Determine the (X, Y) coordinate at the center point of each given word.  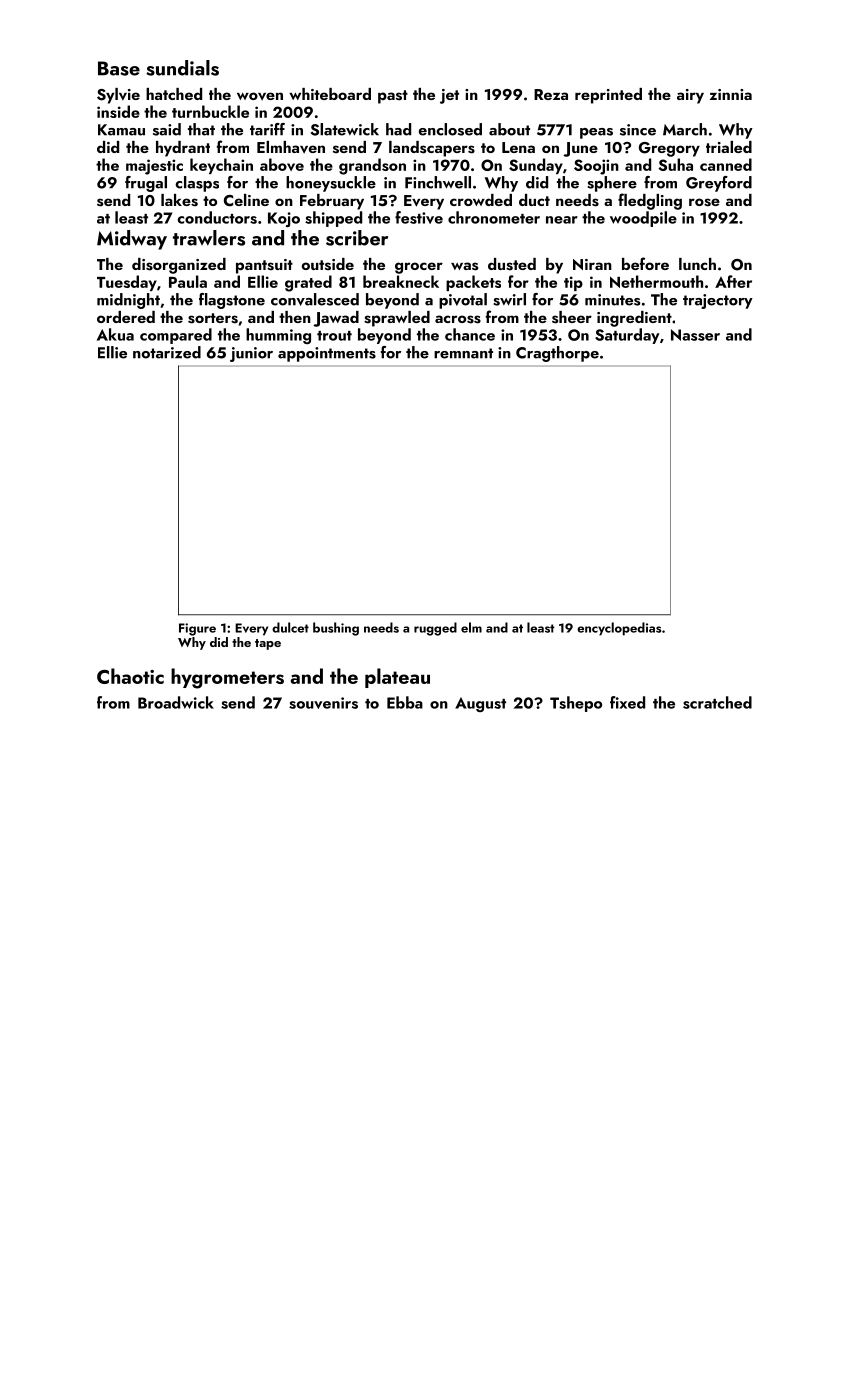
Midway (132, 240)
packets (473, 283)
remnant (463, 353)
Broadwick (176, 702)
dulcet (290, 627)
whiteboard (330, 94)
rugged (435, 629)
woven (260, 96)
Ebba (405, 702)
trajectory (718, 301)
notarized (167, 352)
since (638, 130)
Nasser (695, 335)
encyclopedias (619, 629)
